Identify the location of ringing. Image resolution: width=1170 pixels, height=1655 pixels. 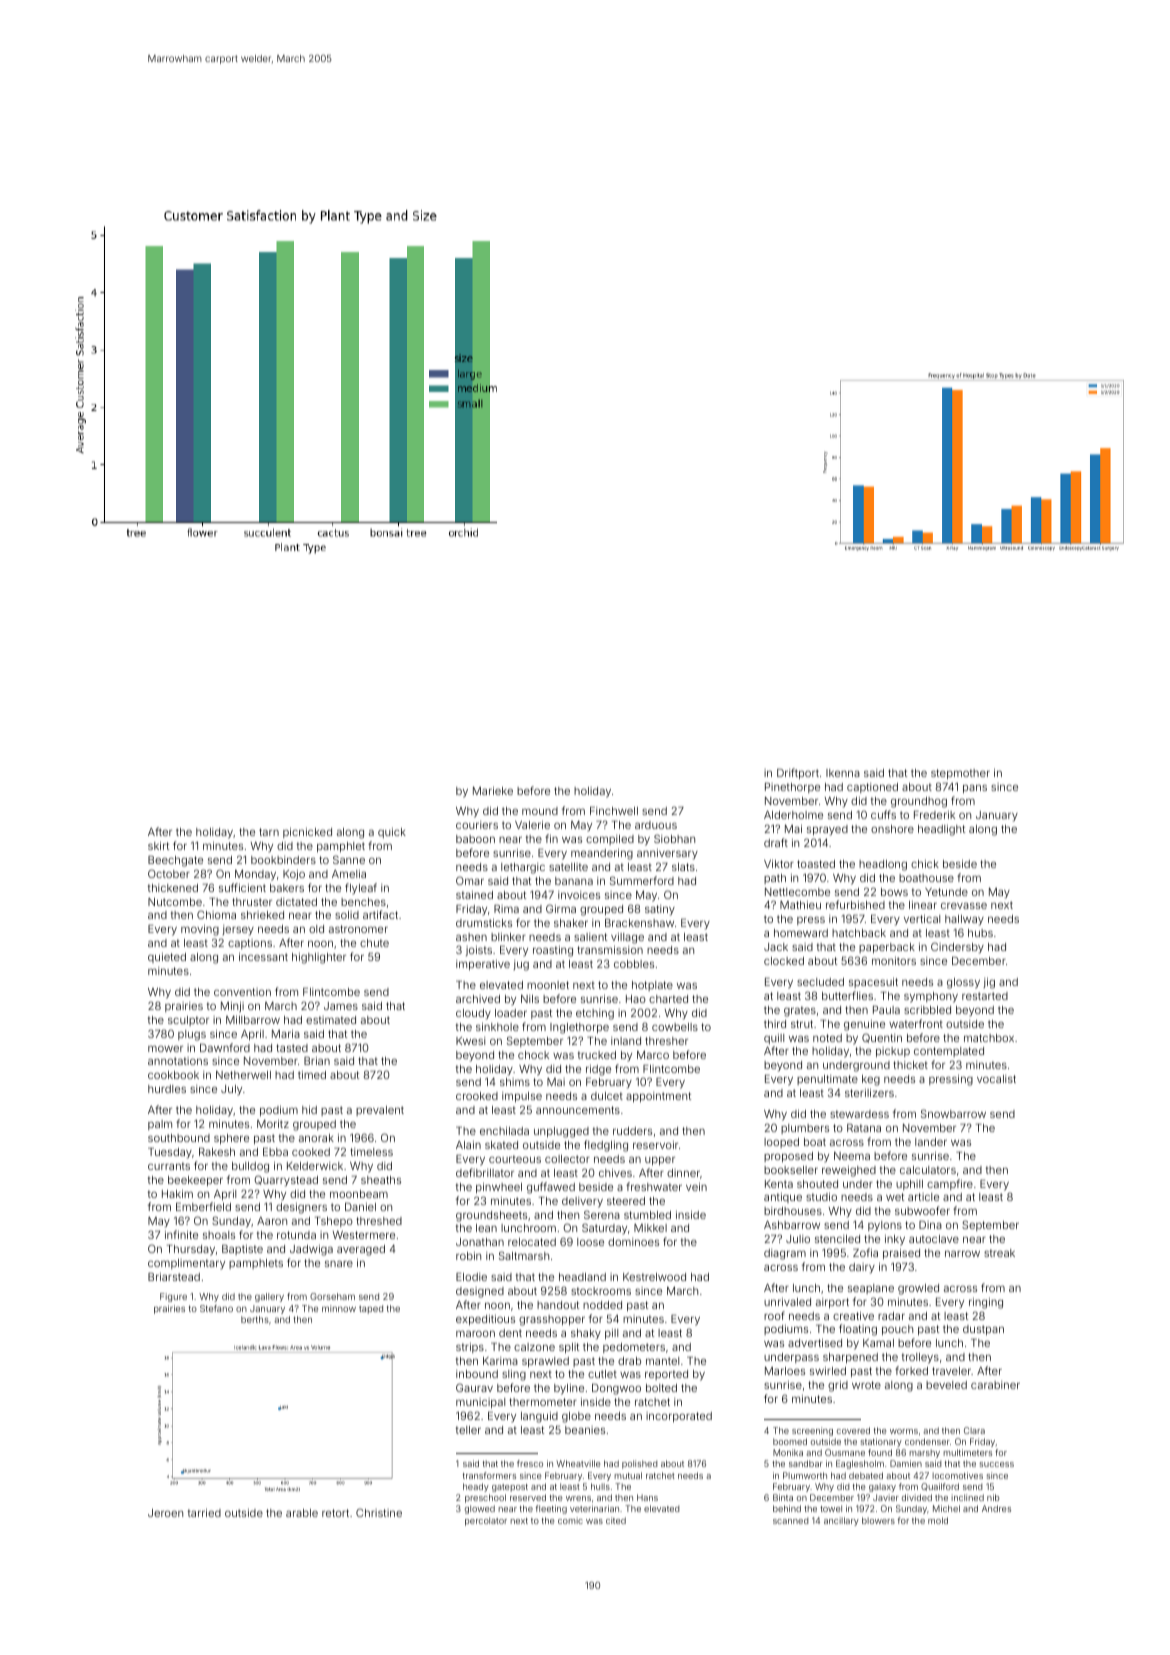
(986, 1303).
